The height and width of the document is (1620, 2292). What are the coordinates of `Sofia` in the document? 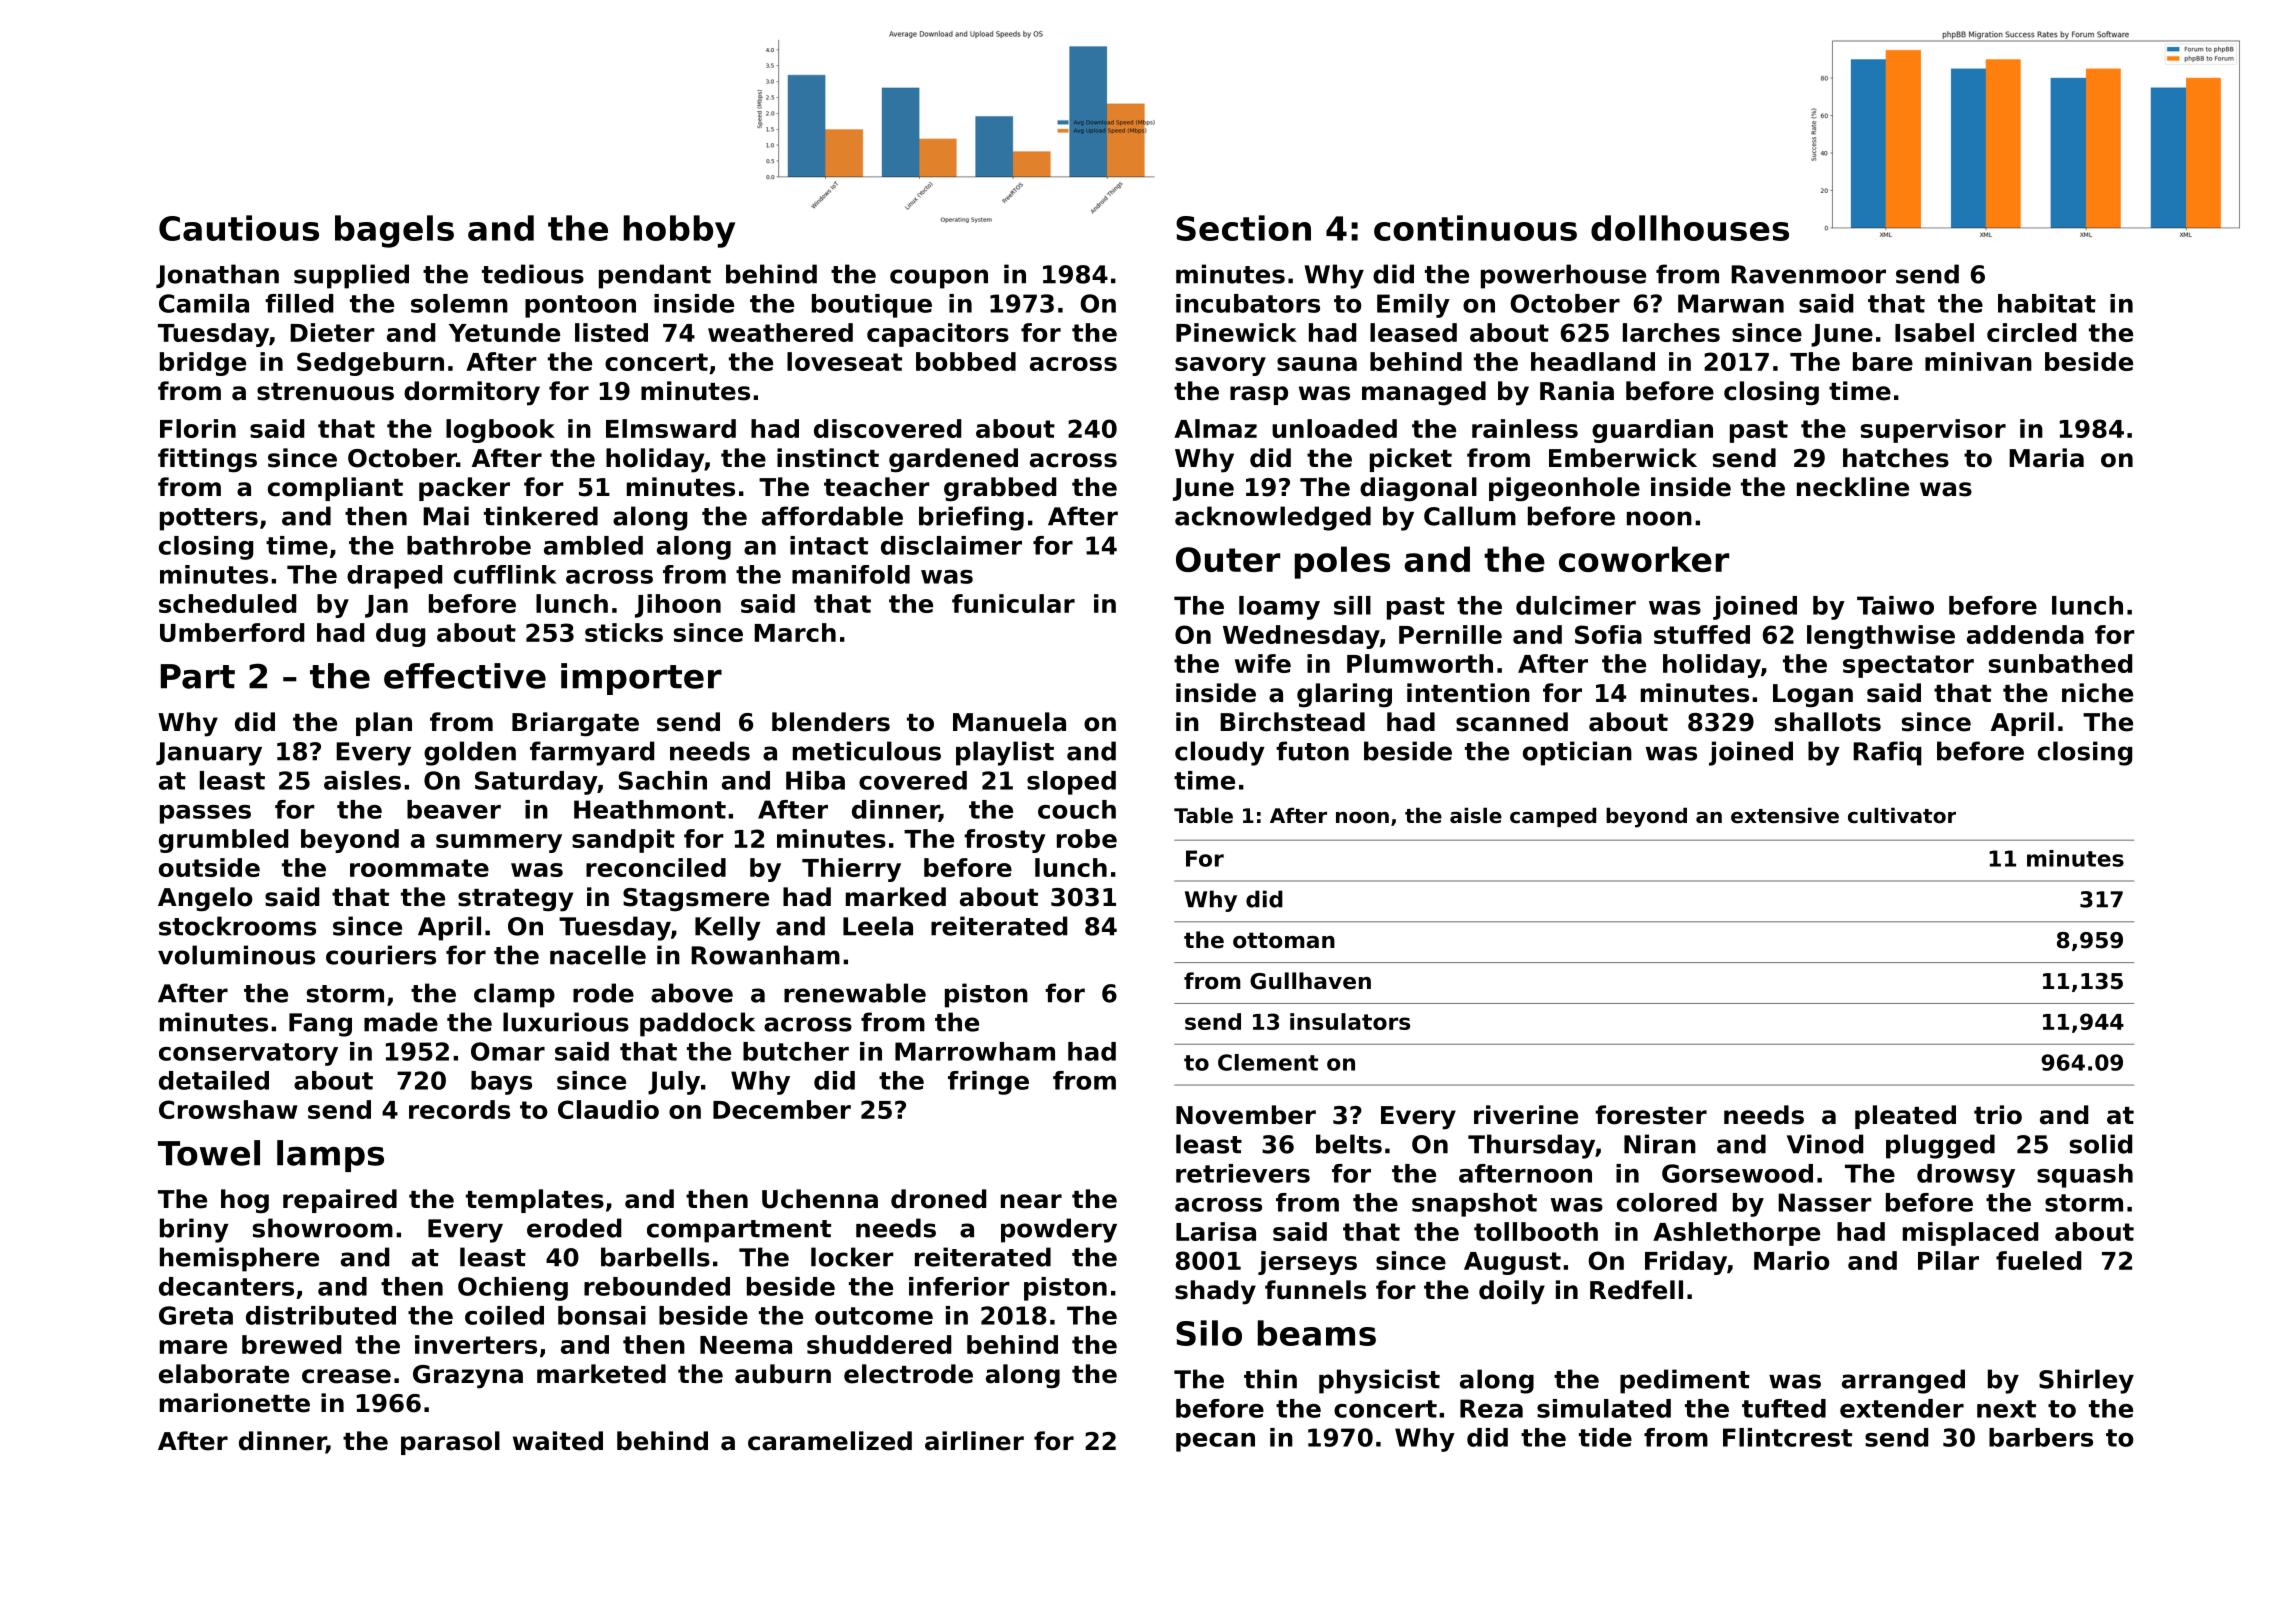 It's located at (1608, 634).
